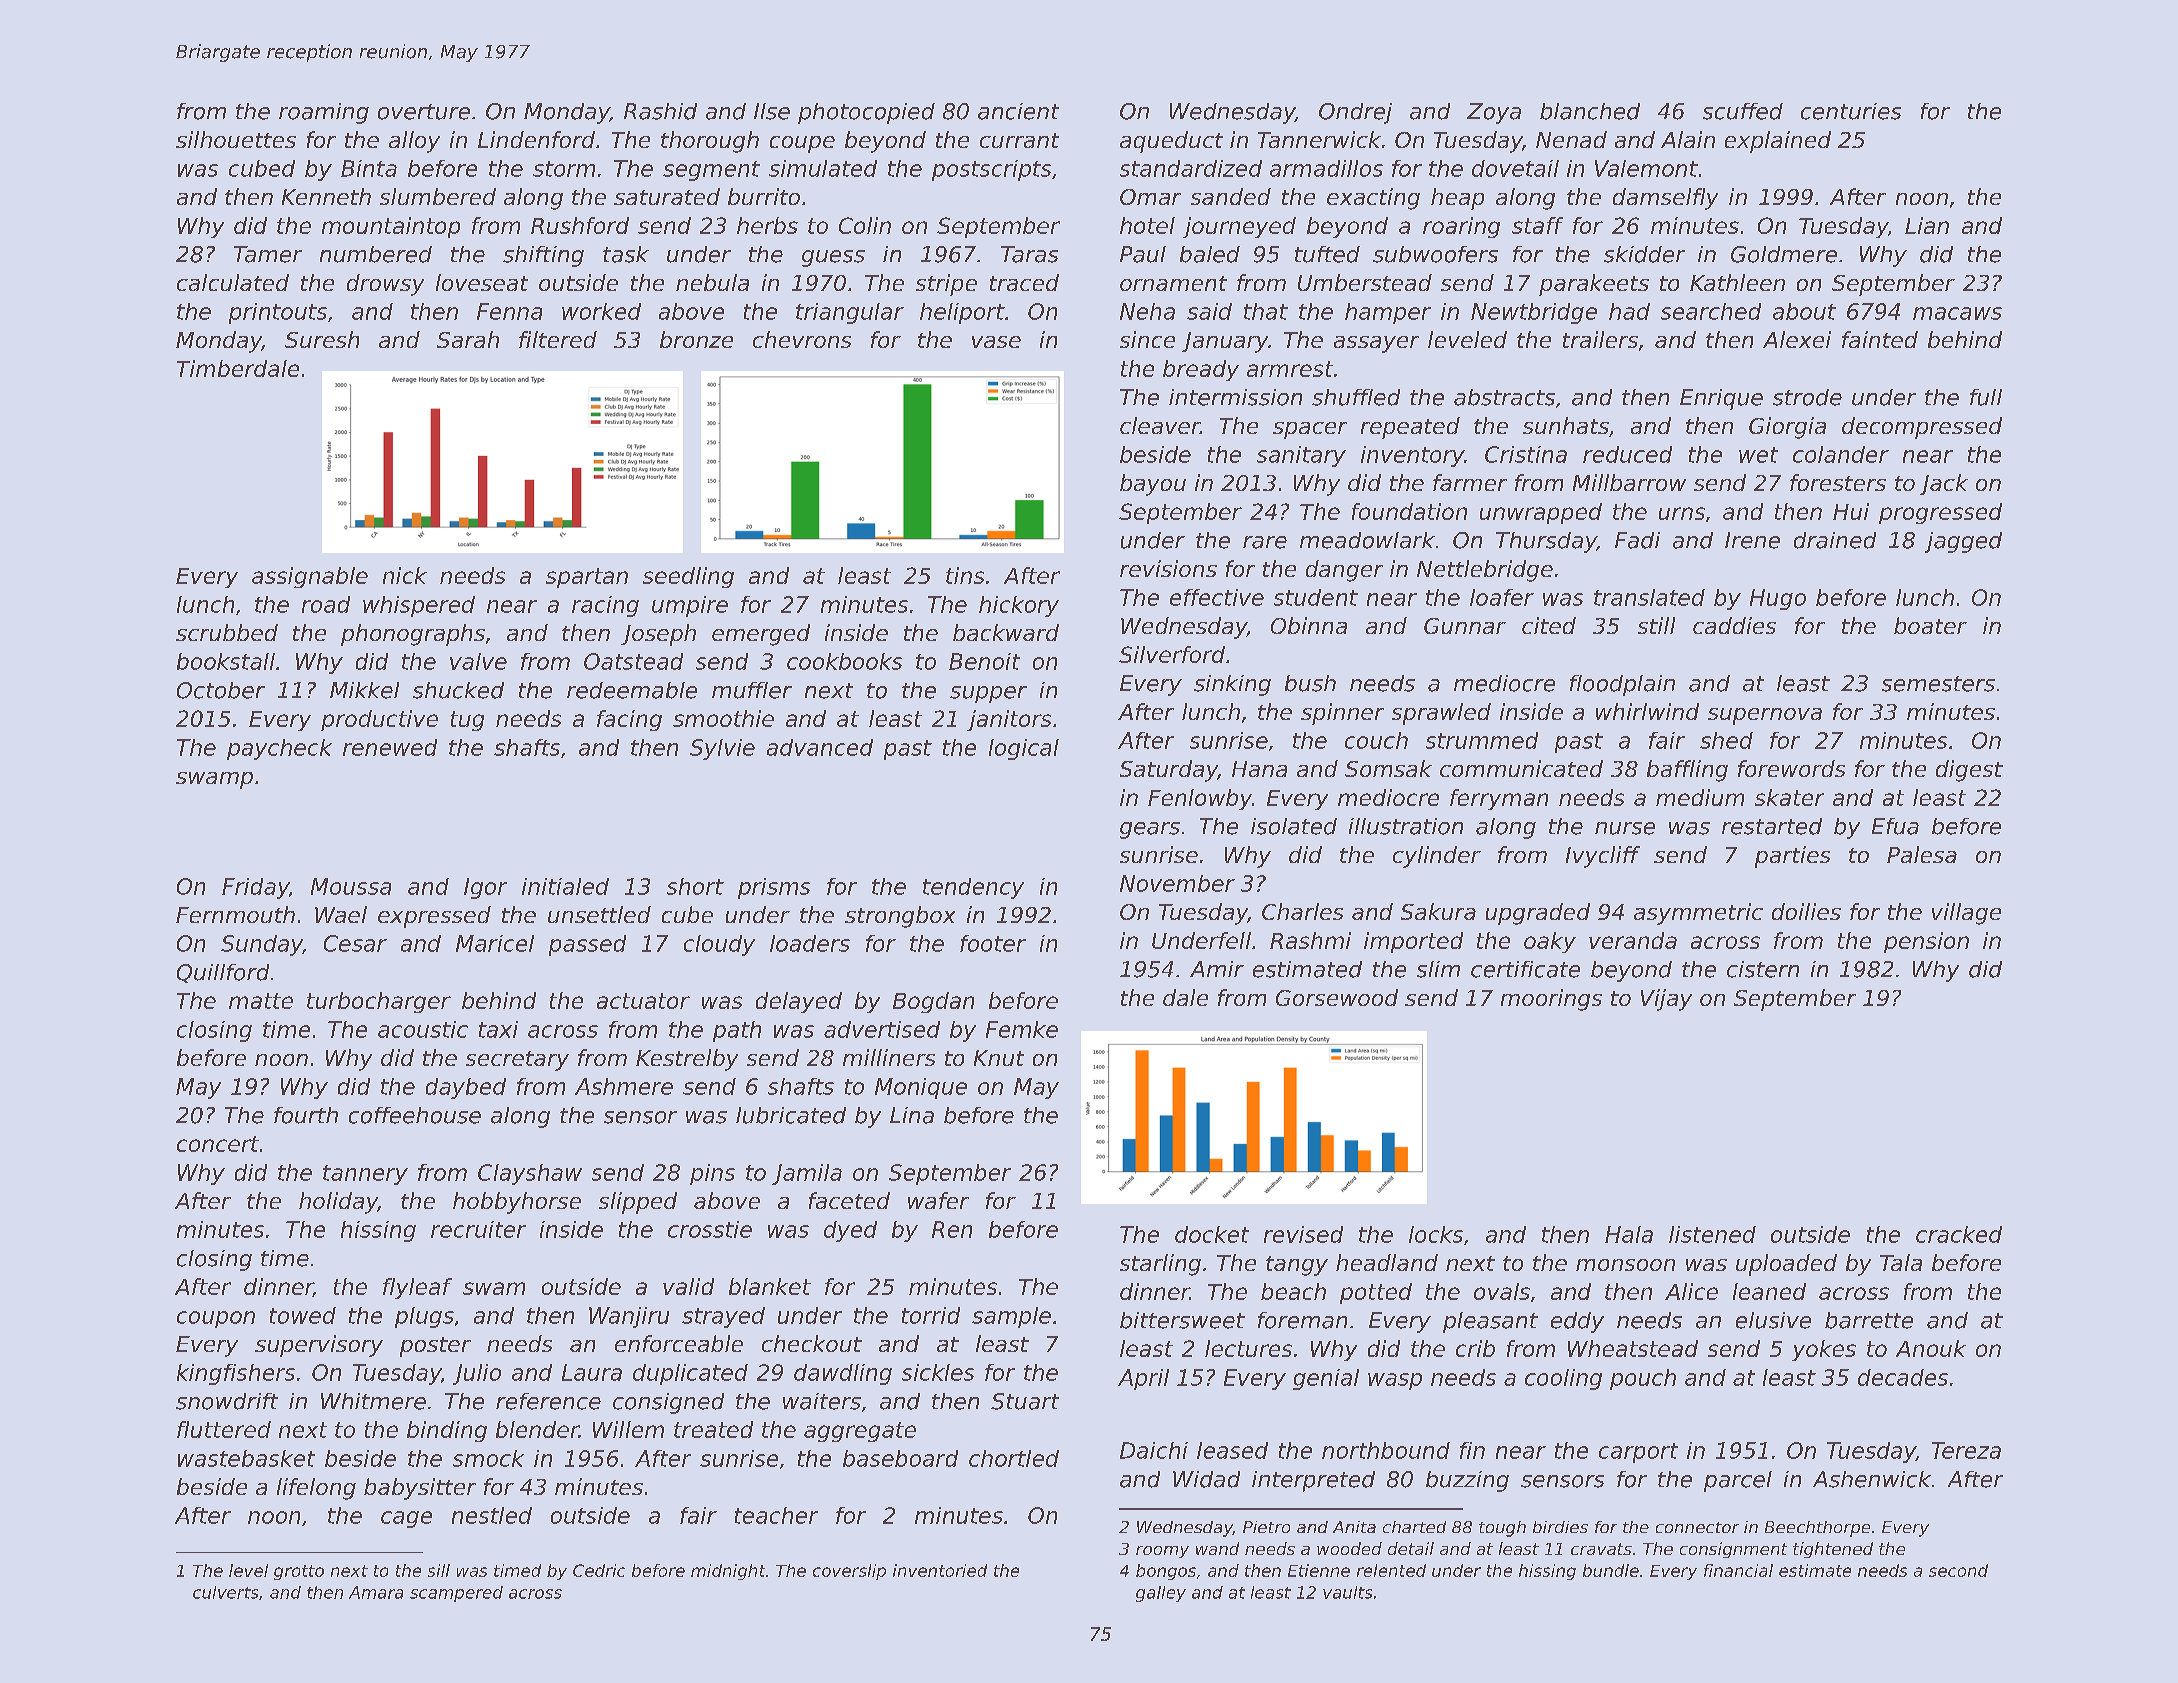 This page has height=1683, width=2178. I want to click on overture, so click(424, 112).
